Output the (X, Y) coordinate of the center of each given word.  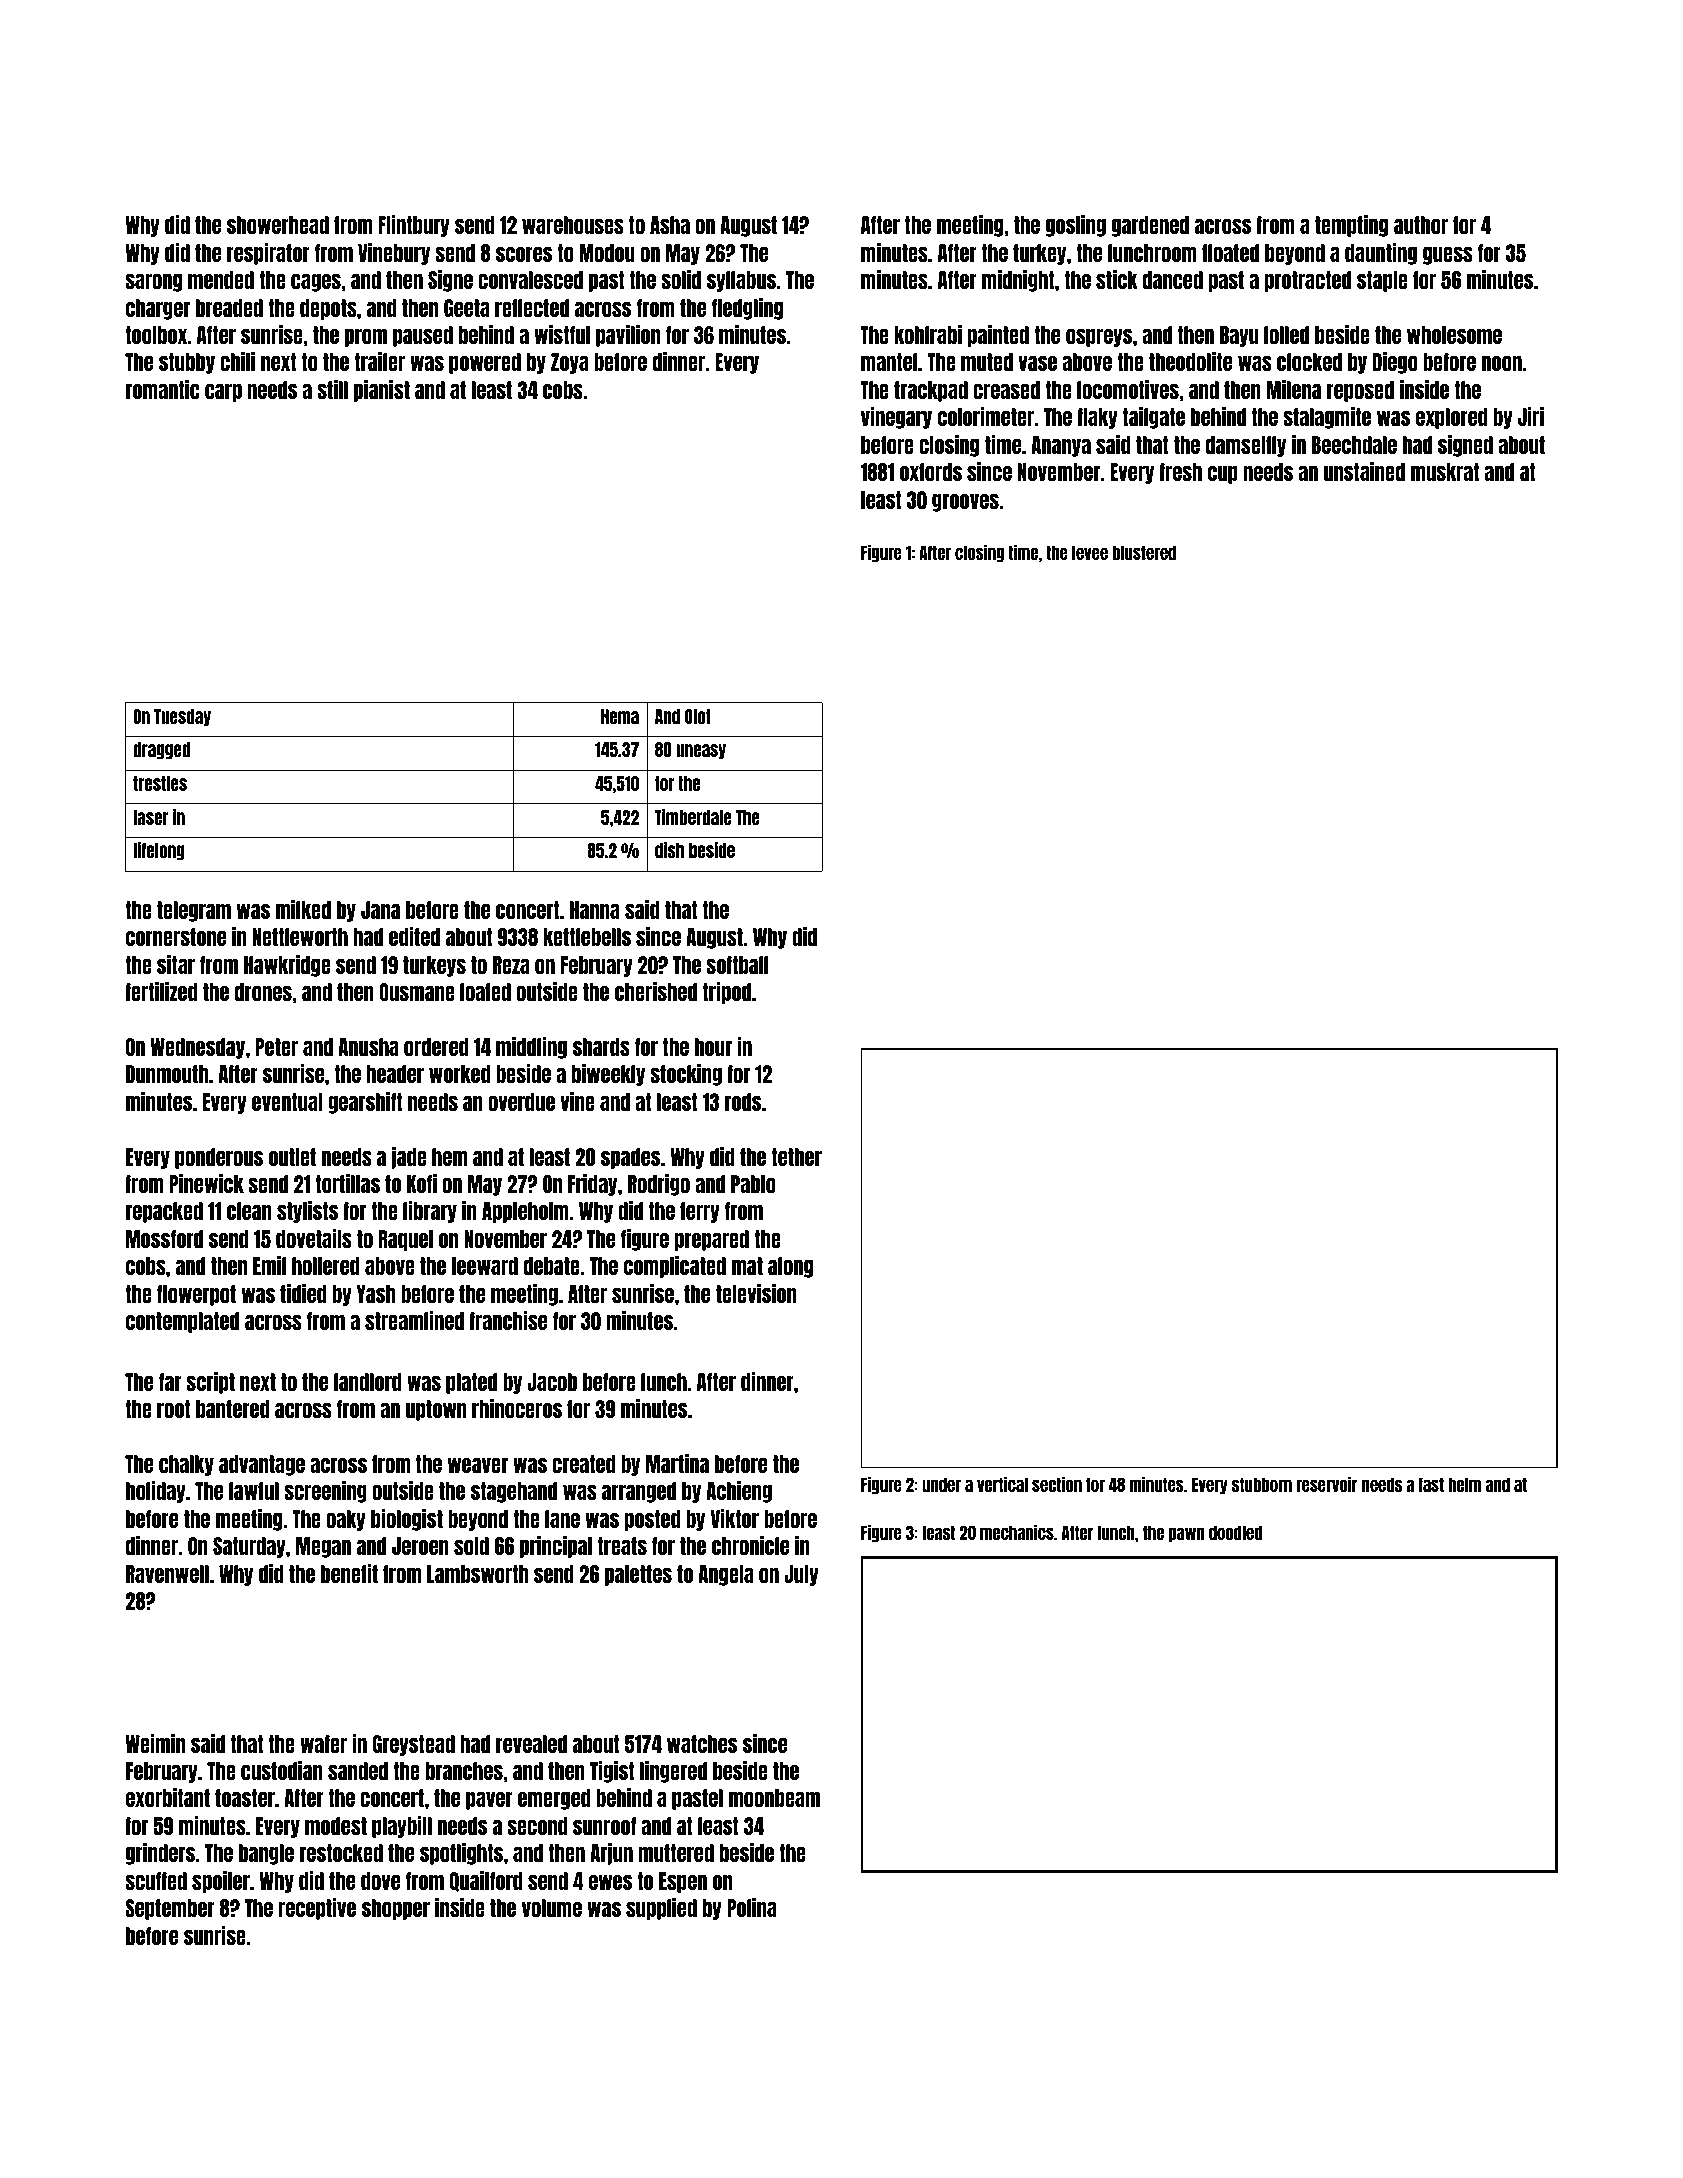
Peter (276, 1047)
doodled (1235, 1532)
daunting (1381, 254)
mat (747, 1266)
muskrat (1445, 472)
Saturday (249, 1547)
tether (797, 1157)
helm (1464, 1484)
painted (998, 336)
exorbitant (168, 1797)
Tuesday (182, 717)
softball (737, 965)
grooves (965, 503)
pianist (382, 391)
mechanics (1017, 1532)
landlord (368, 1382)
